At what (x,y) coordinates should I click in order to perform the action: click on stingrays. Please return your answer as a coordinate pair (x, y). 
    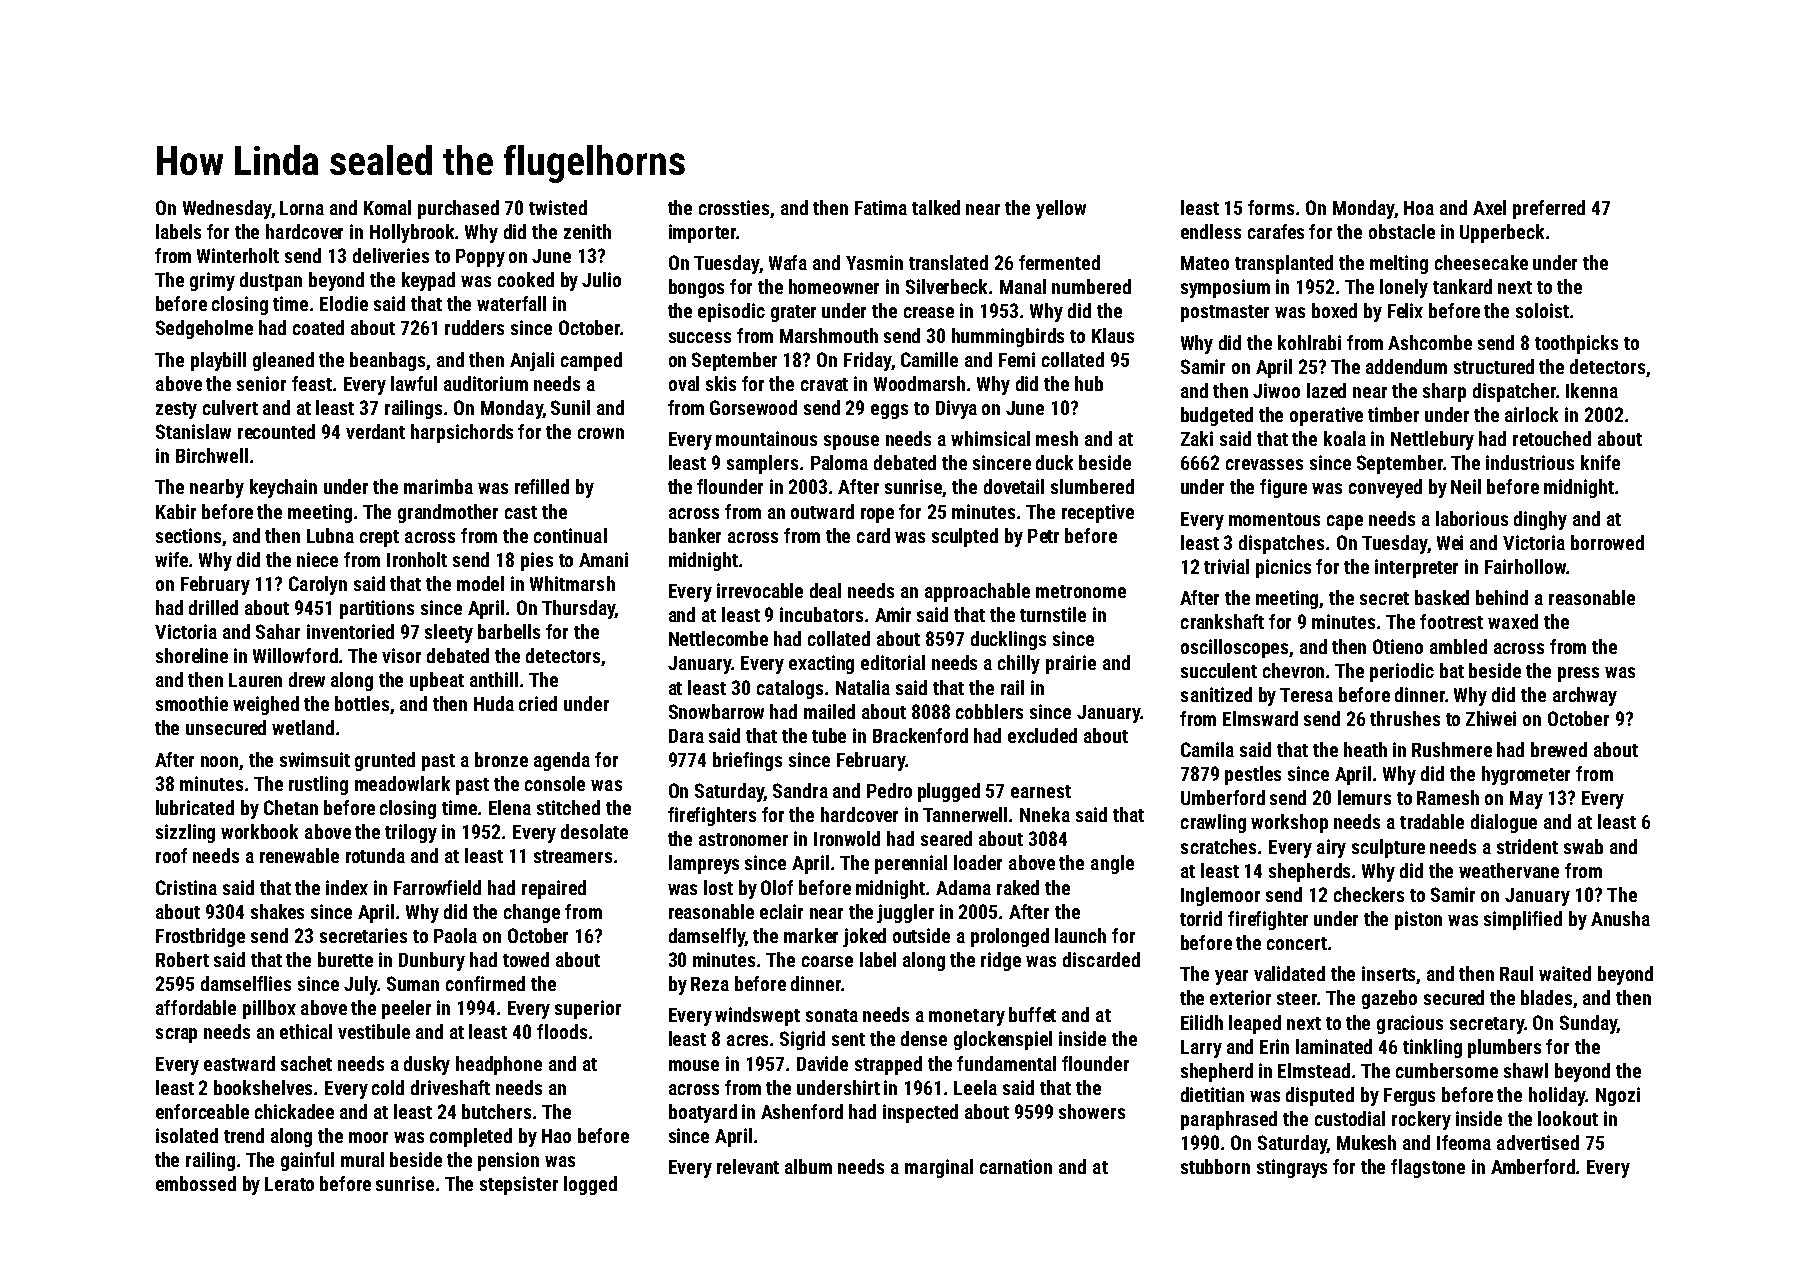
    Looking at the image, I should click on (1292, 1168).
